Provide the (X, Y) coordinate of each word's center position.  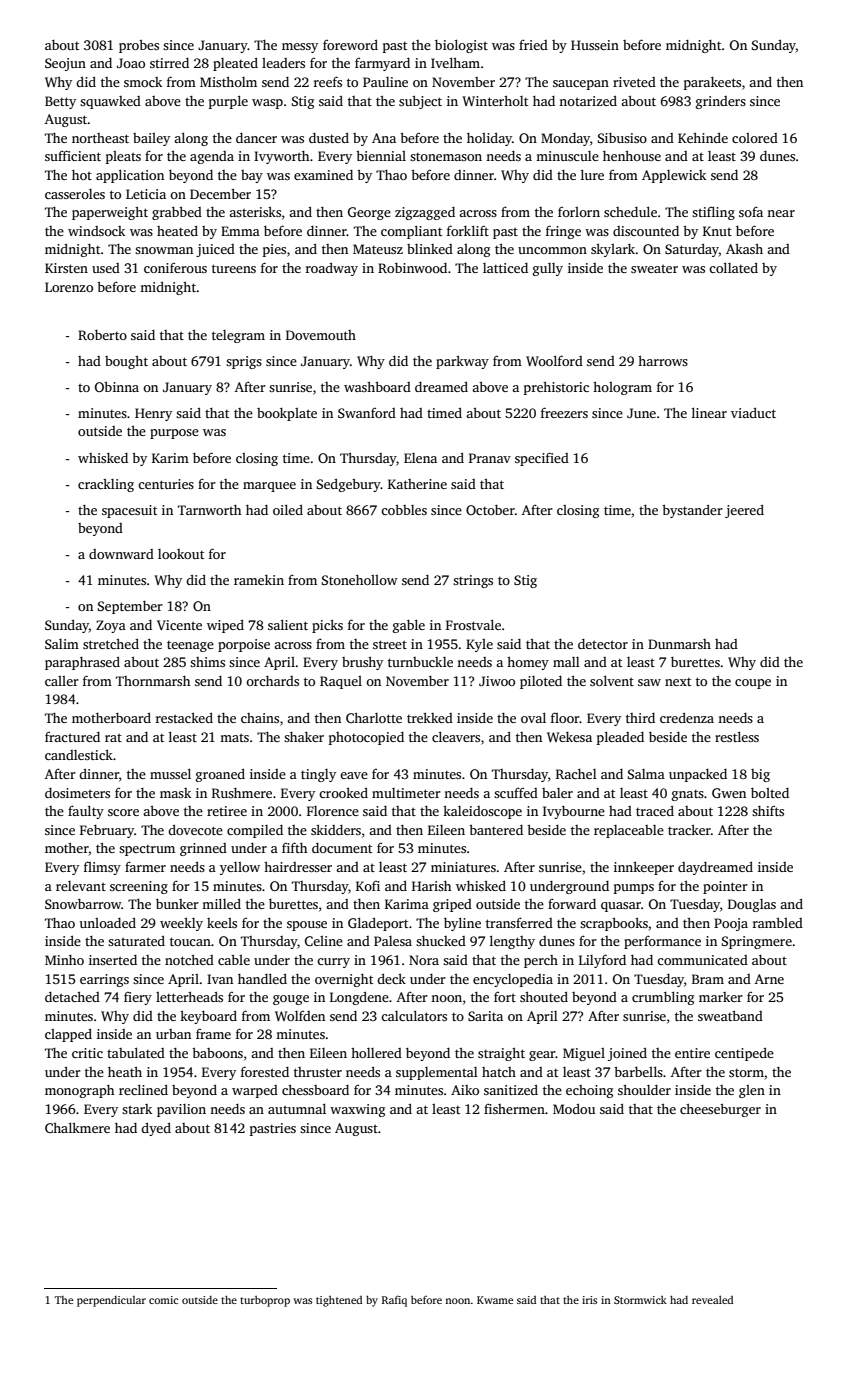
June (641, 413)
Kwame (495, 1300)
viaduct (753, 412)
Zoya (111, 626)
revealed (712, 1299)
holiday (489, 139)
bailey (151, 139)
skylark (613, 250)
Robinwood (412, 268)
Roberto (102, 335)
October (490, 510)
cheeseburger (720, 1110)
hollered (376, 1053)
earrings (104, 980)
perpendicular (111, 1301)
